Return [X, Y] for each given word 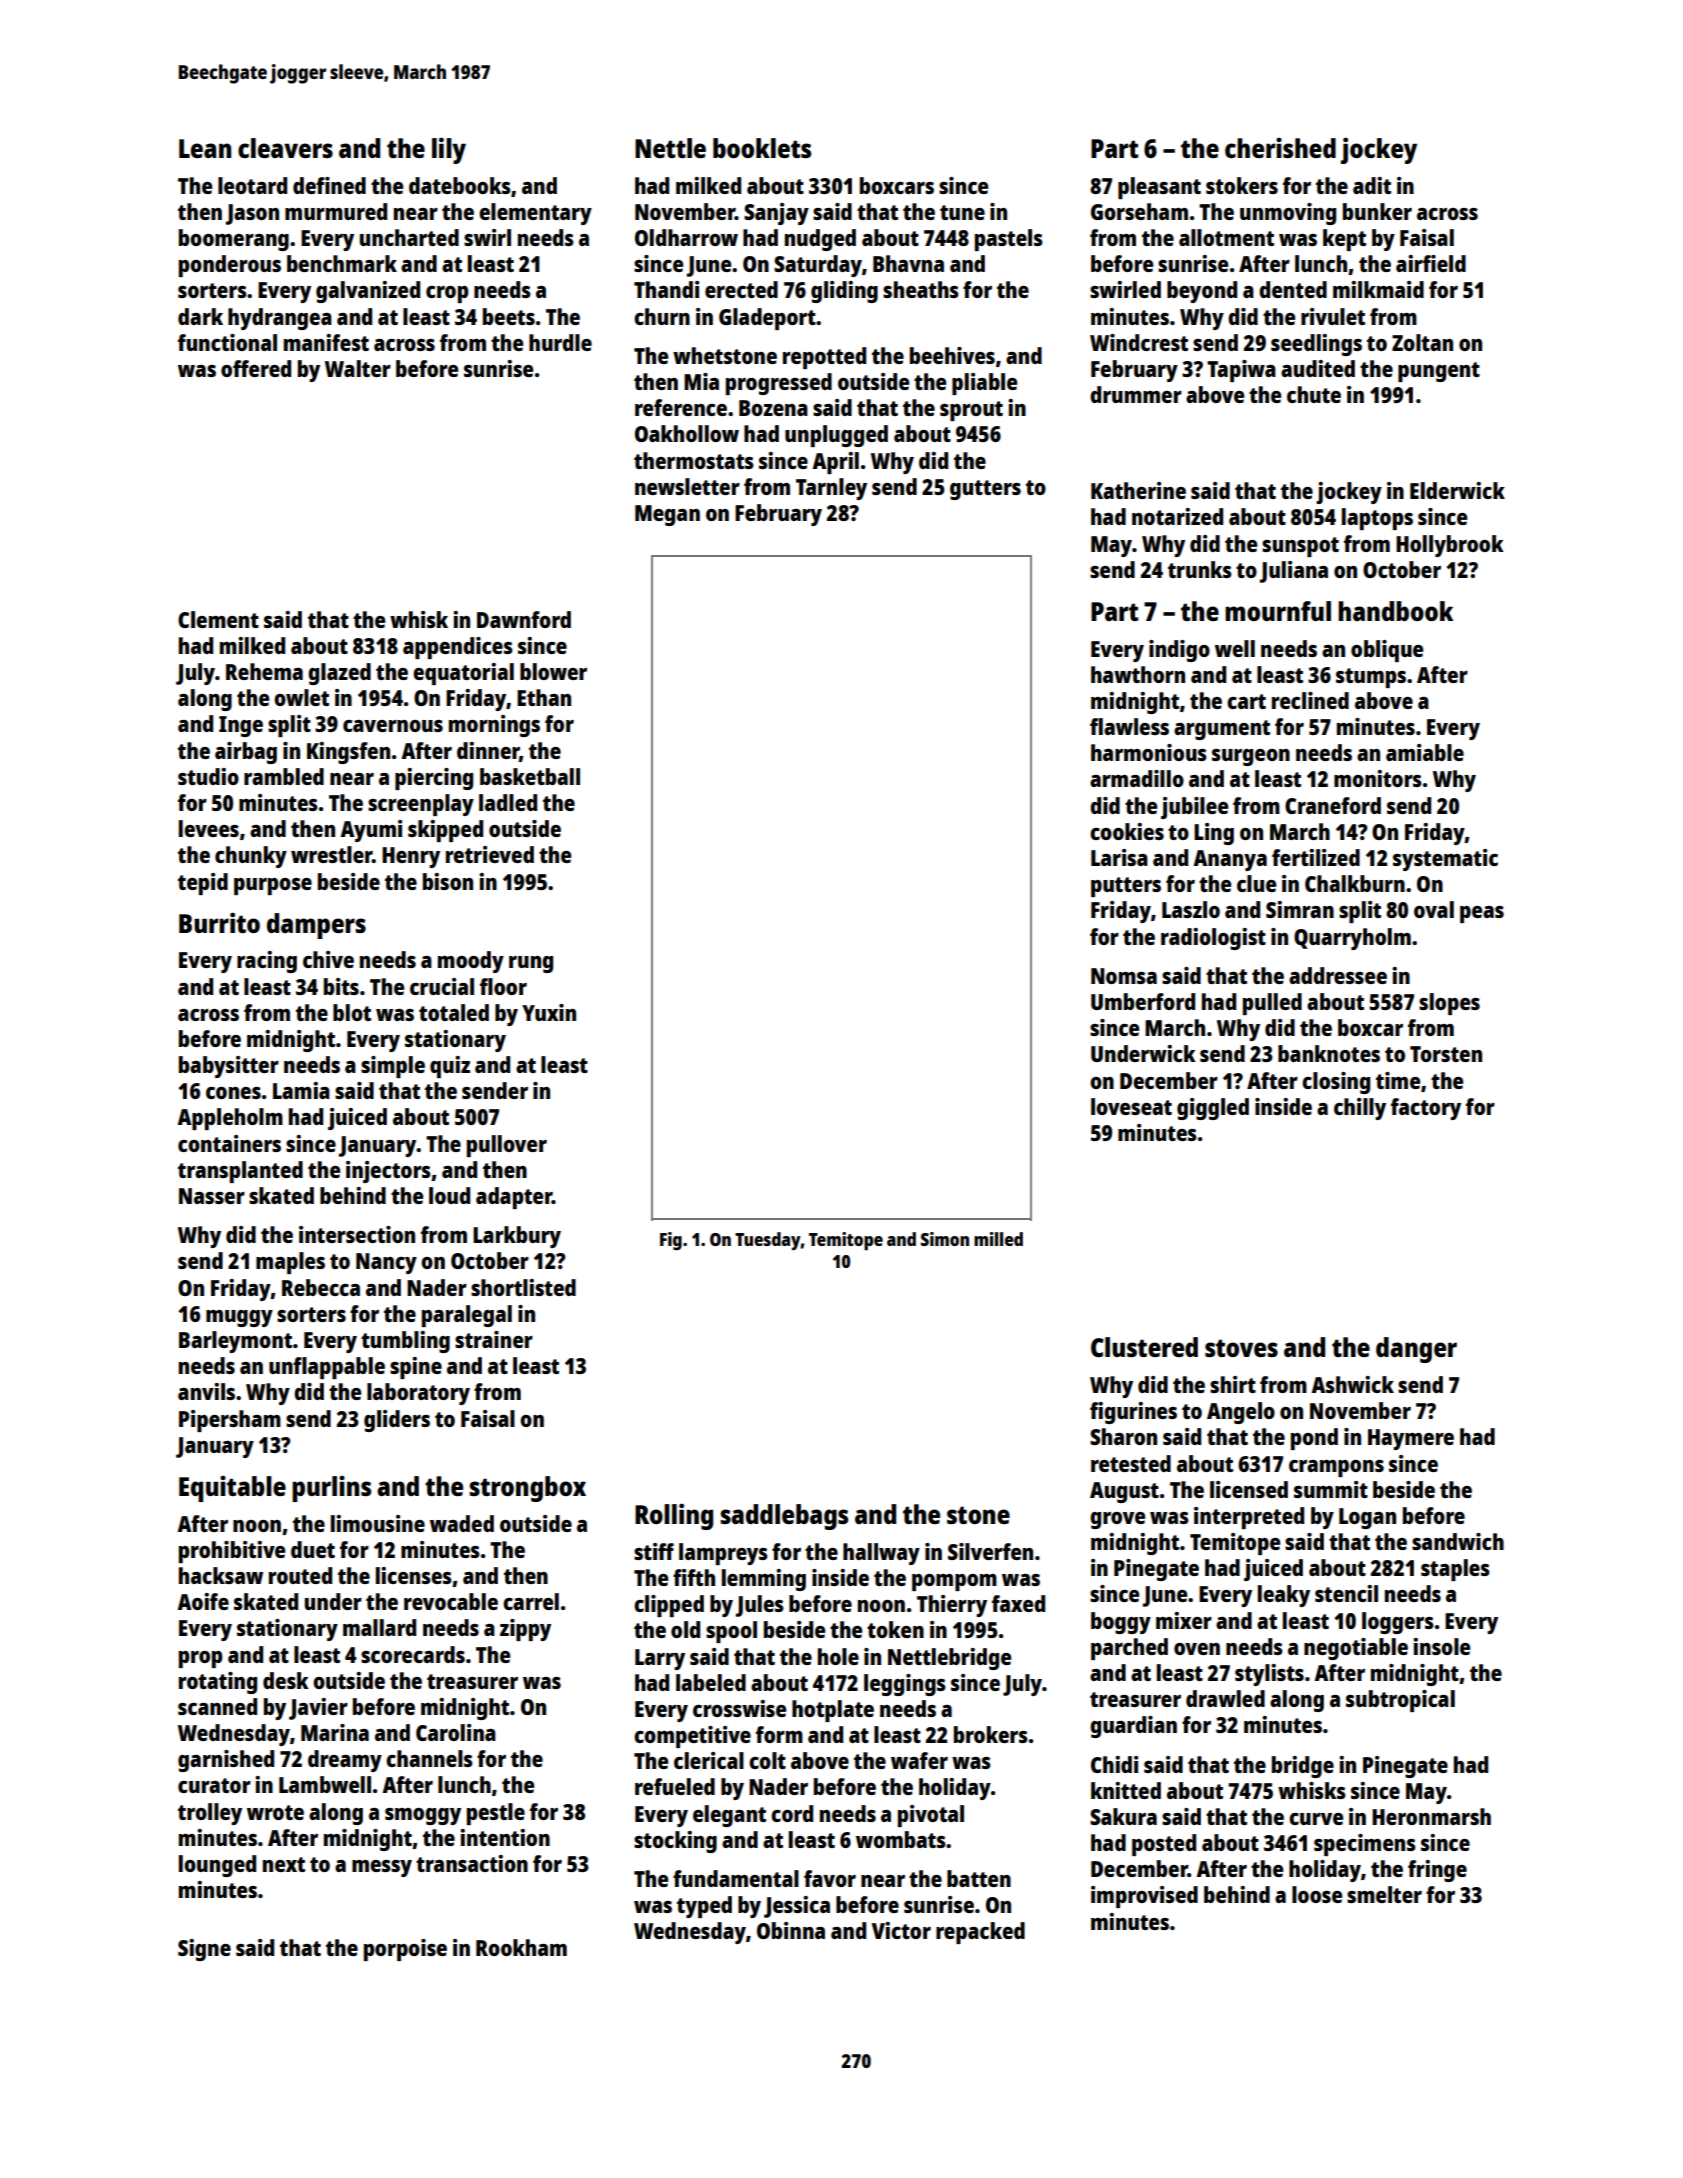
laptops [1377, 519]
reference [681, 407]
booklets [762, 148]
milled [998, 1239]
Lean [205, 148]
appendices [458, 648]
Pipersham [230, 1421]
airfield [1431, 263]
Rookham [521, 1947]
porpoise [405, 1950]
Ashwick [1352, 1384]
